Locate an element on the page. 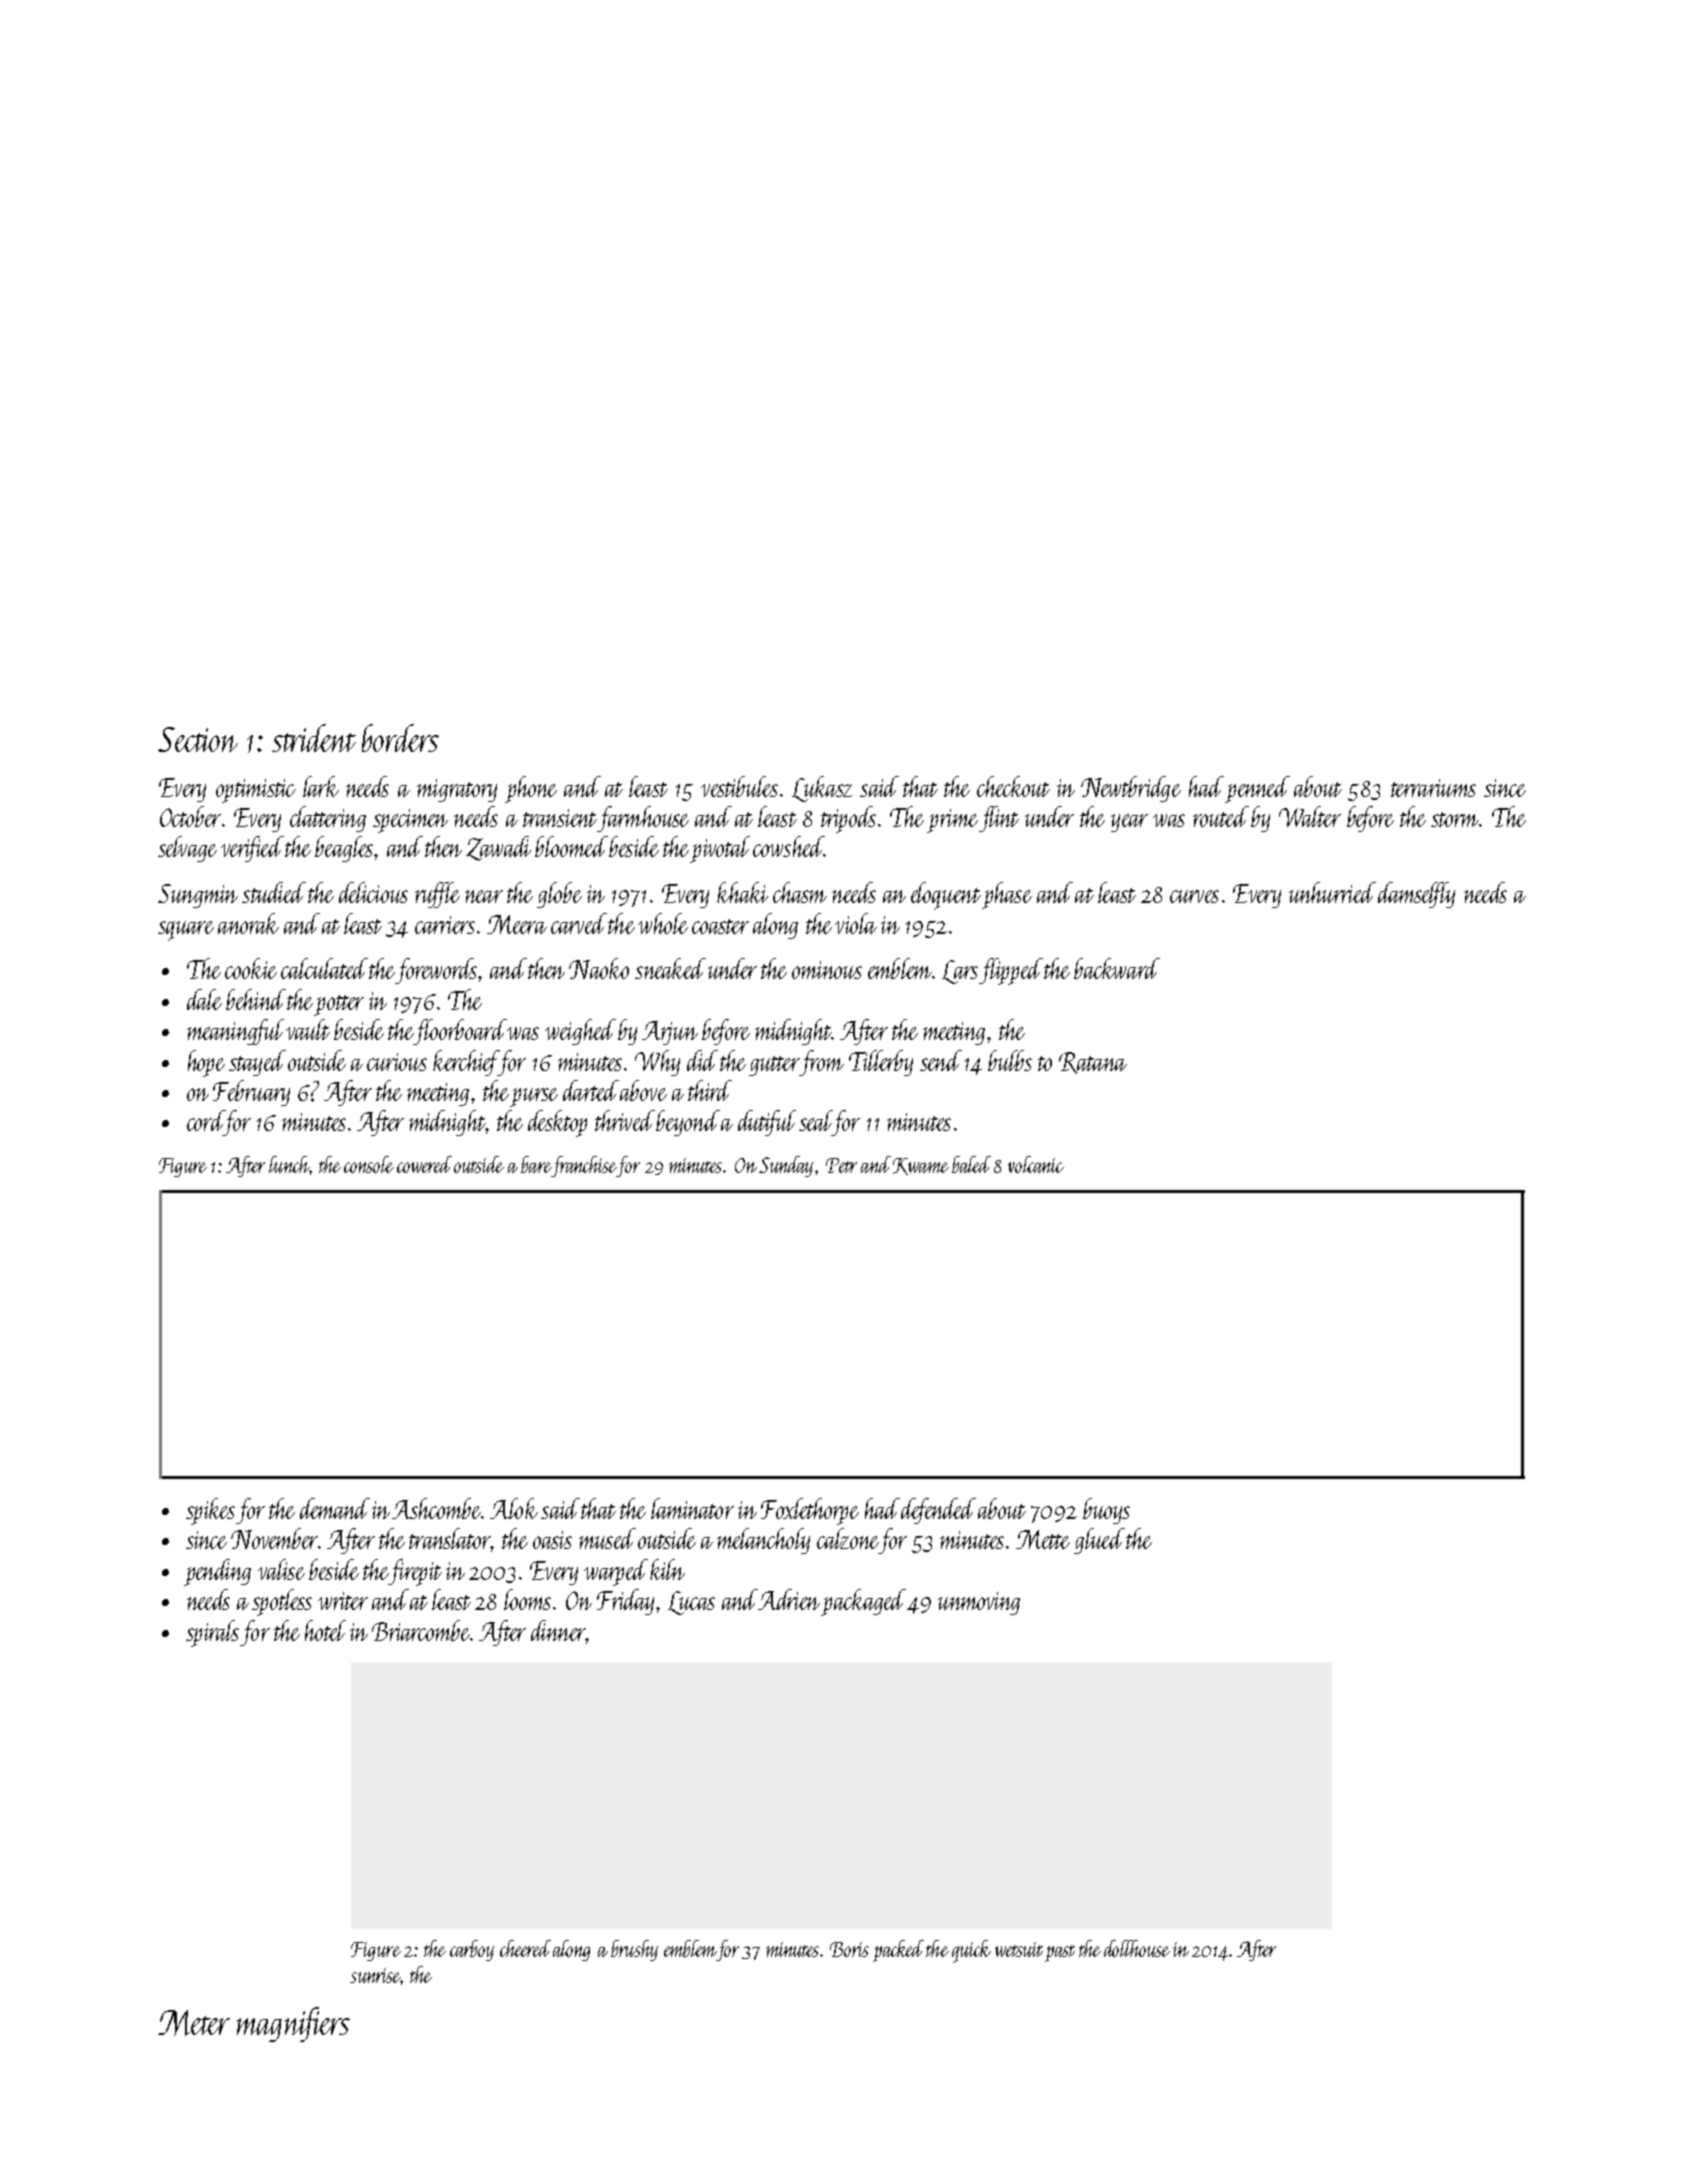 Image resolution: width=1683 pixels, height=2178 pixels. cowshed is located at coordinates (788, 846).
